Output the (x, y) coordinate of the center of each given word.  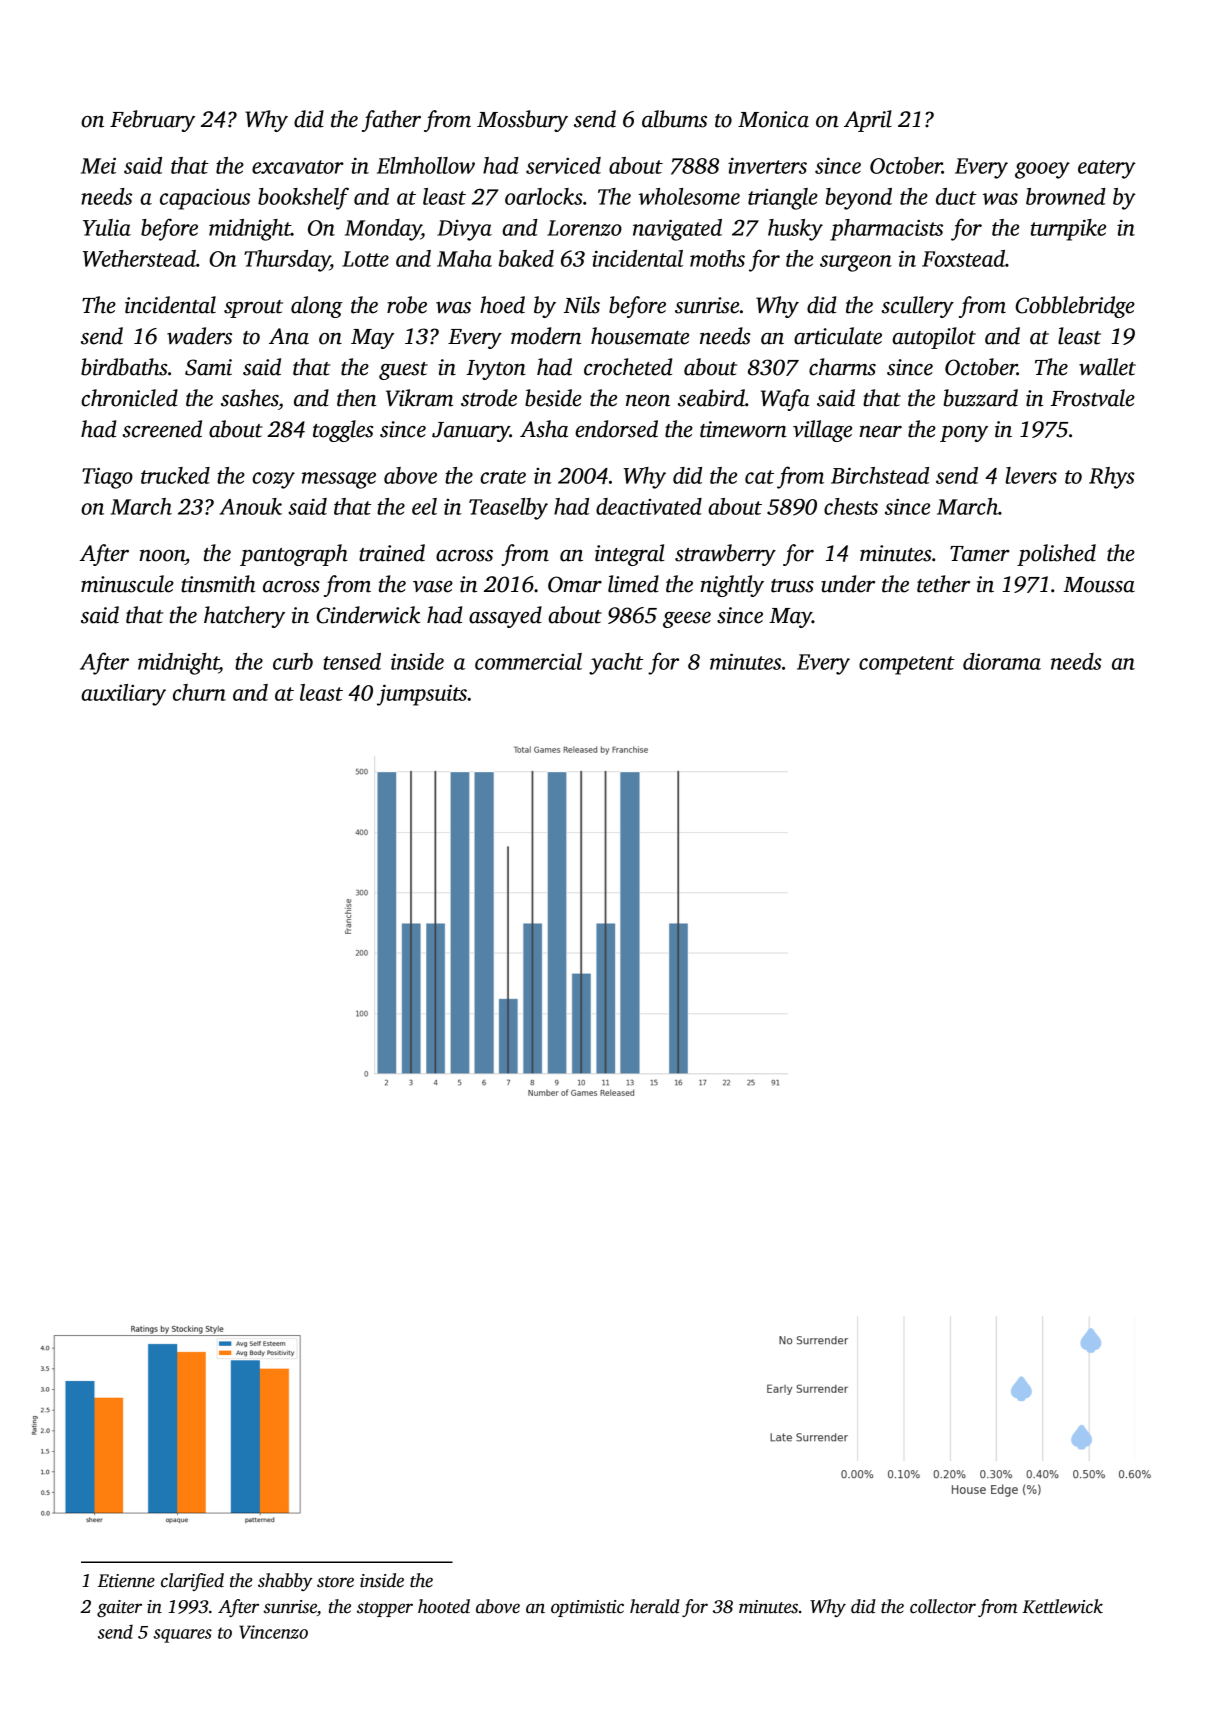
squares (183, 1636)
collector (943, 1606)
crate (503, 477)
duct (956, 196)
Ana (289, 336)
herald (655, 1606)
